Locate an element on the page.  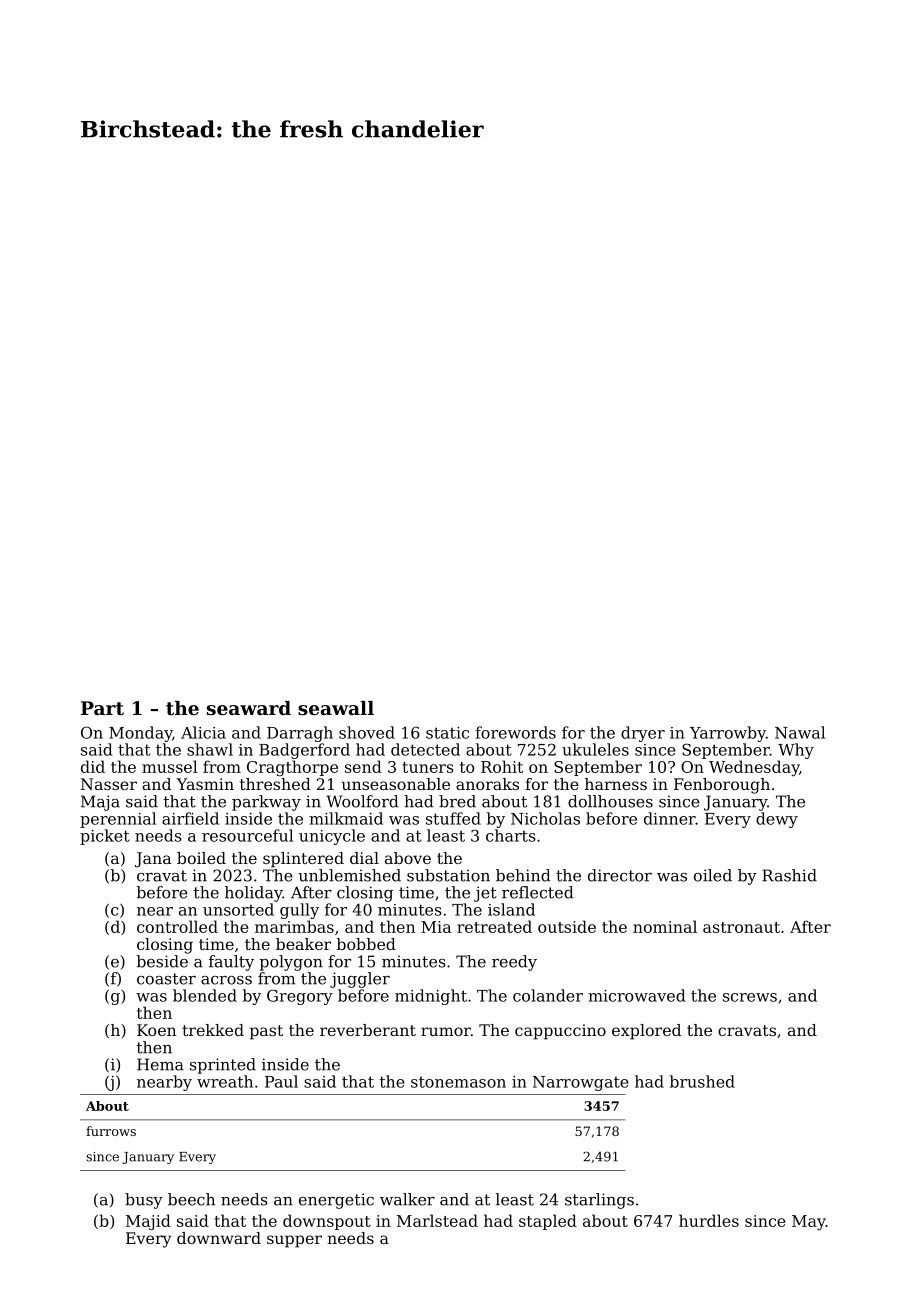
downward is located at coordinates (219, 1238).
